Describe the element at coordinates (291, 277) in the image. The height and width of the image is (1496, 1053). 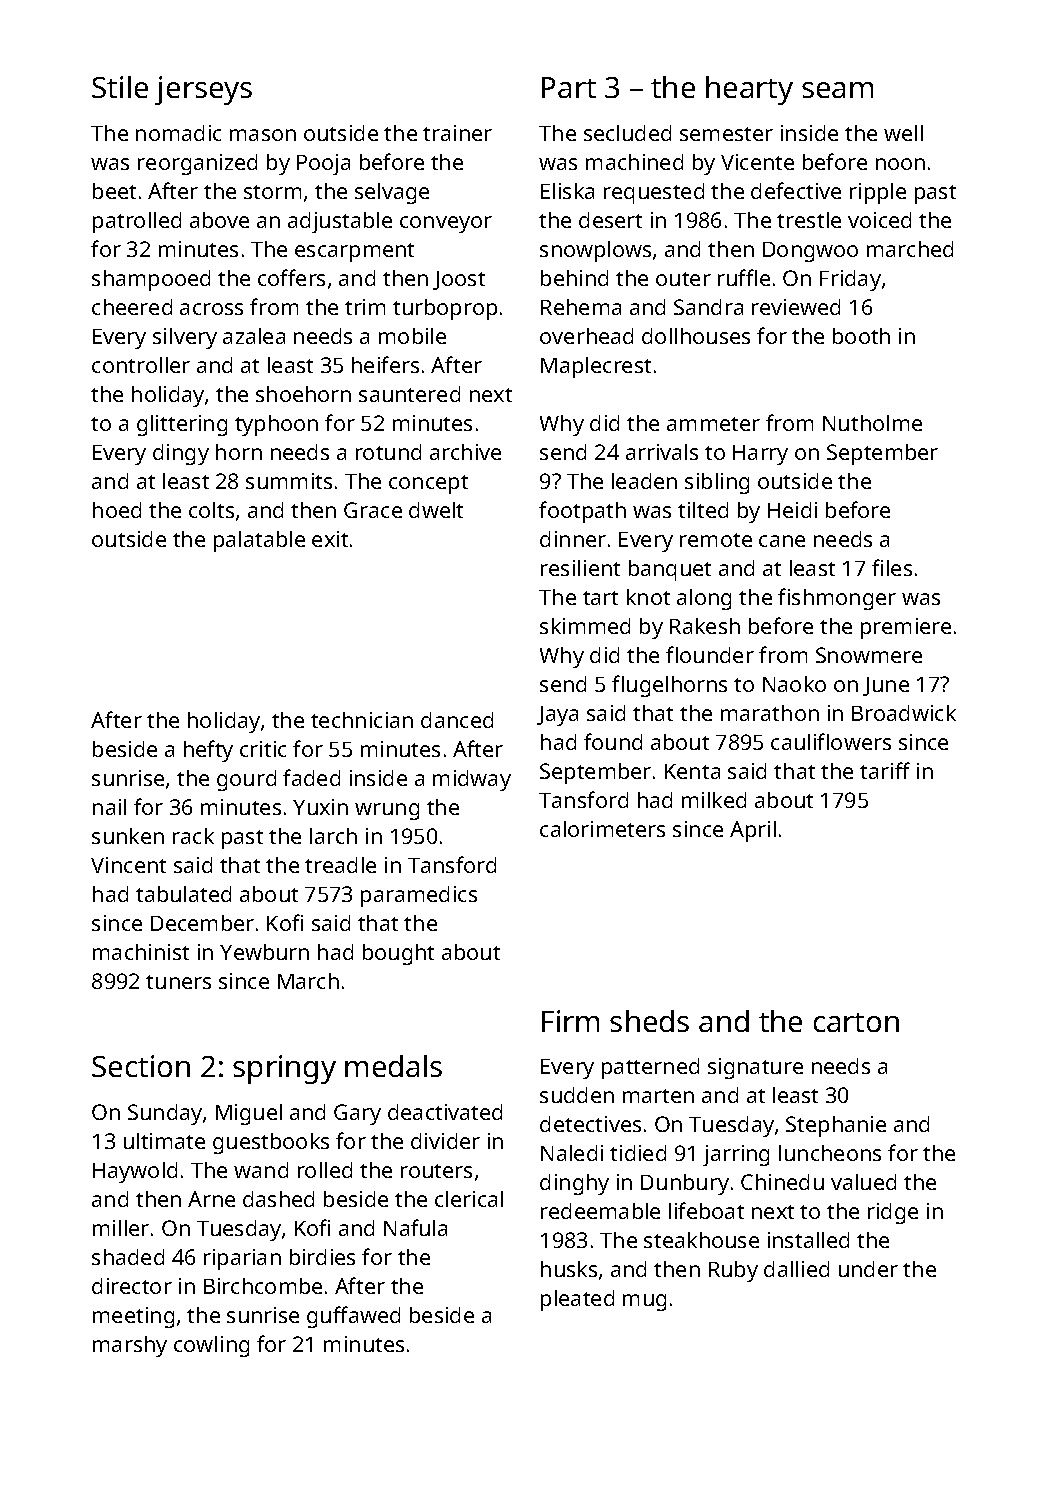
I see `coffers` at that location.
